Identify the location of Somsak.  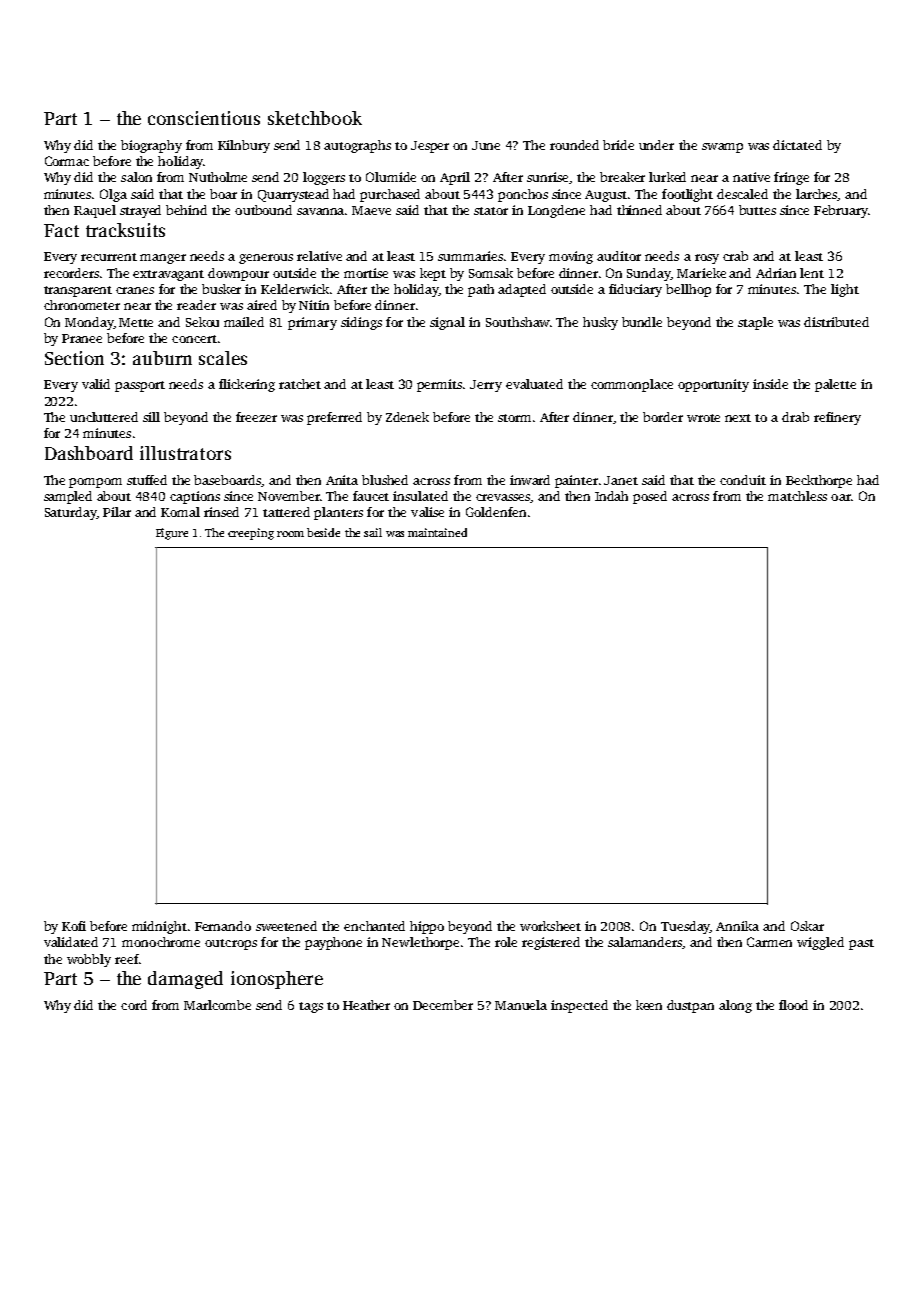
(491, 273).
